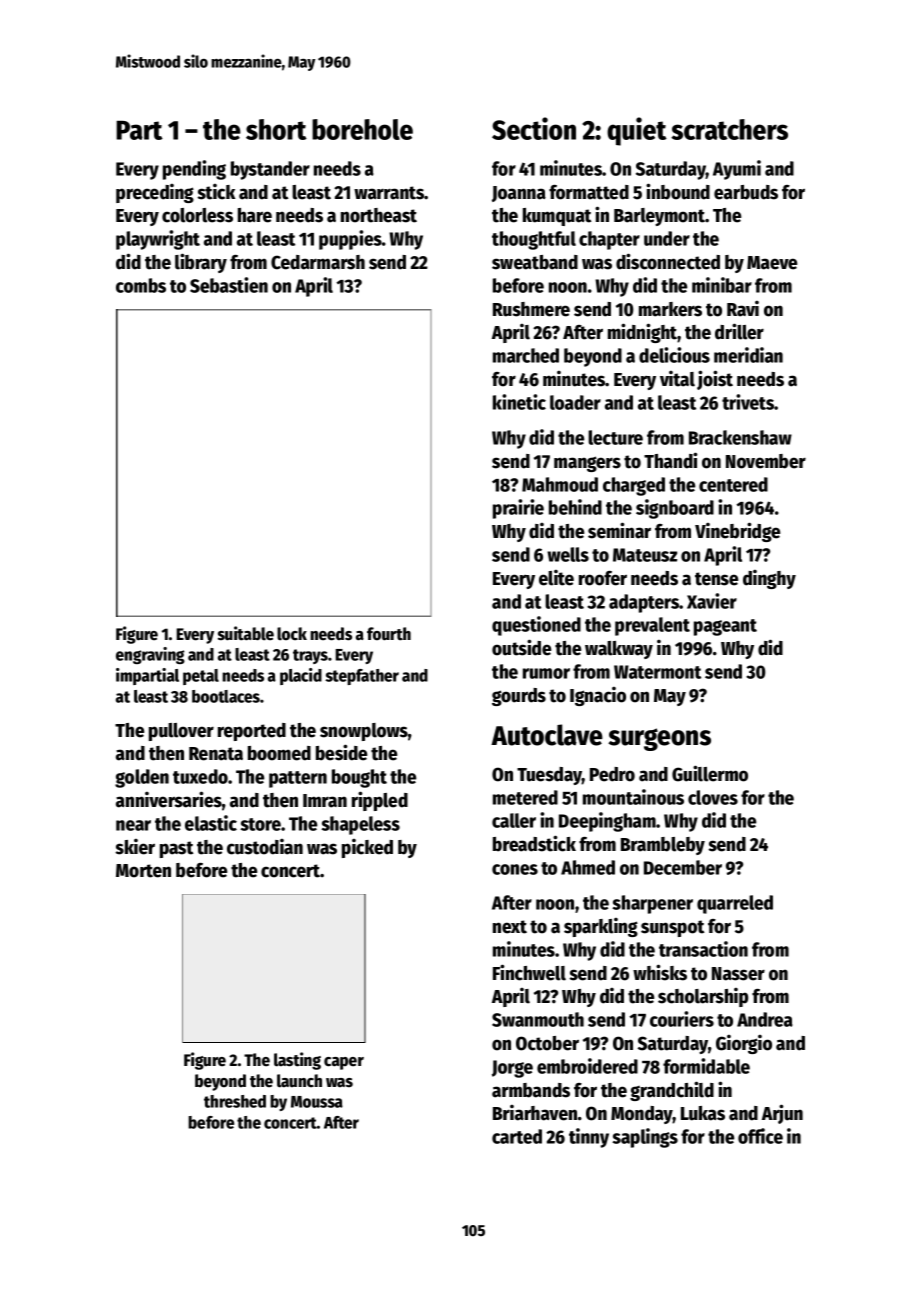 The height and width of the screenshot is (1311, 924). Describe the element at coordinates (526, 355) in the screenshot. I see `marched` at that location.
